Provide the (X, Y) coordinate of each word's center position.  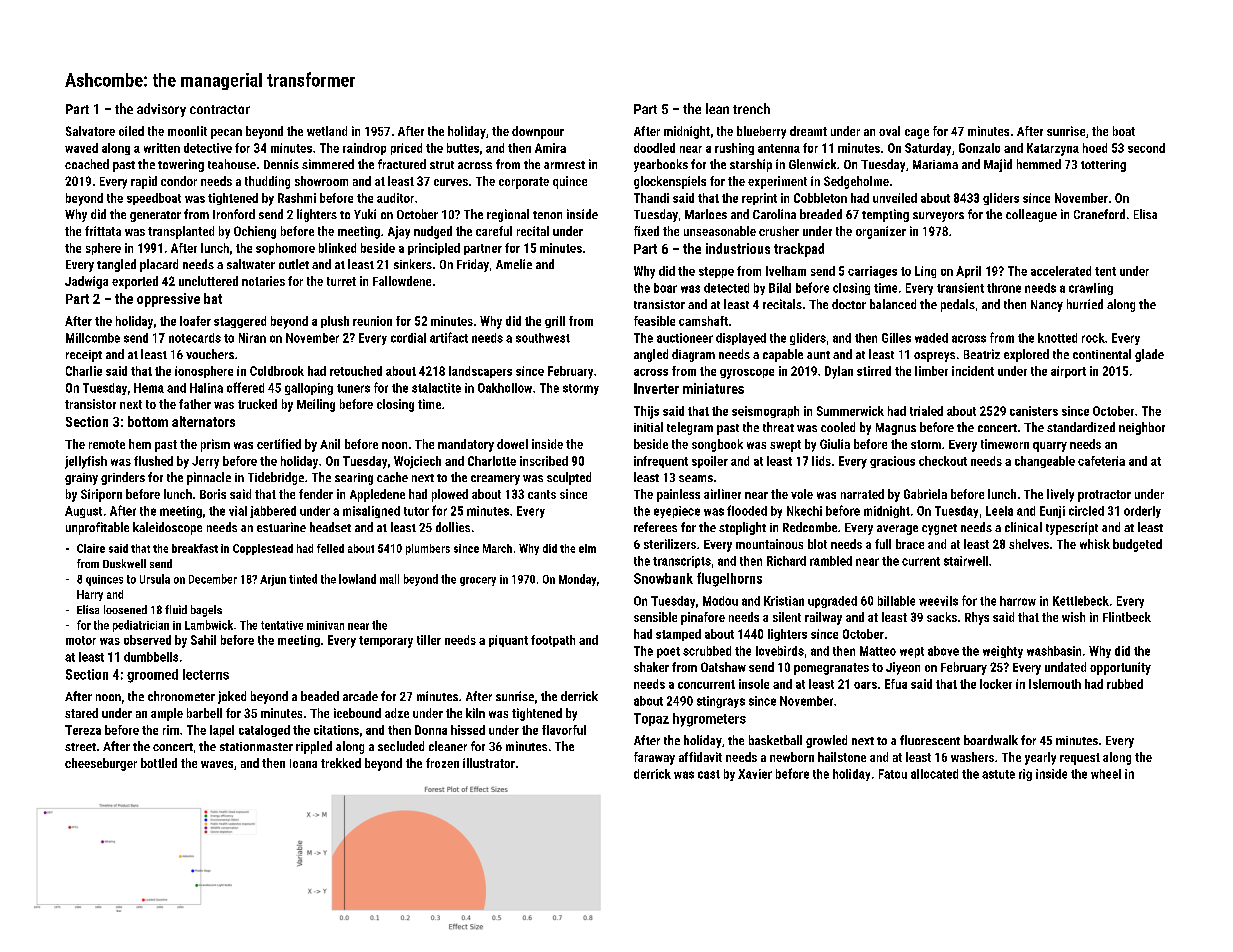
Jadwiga (86, 282)
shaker (651, 667)
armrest (564, 165)
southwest (543, 338)
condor (179, 181)
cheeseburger (101, 764)
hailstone (842, 757)
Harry (90, 595)
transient (960, 288)
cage (917, 134)
